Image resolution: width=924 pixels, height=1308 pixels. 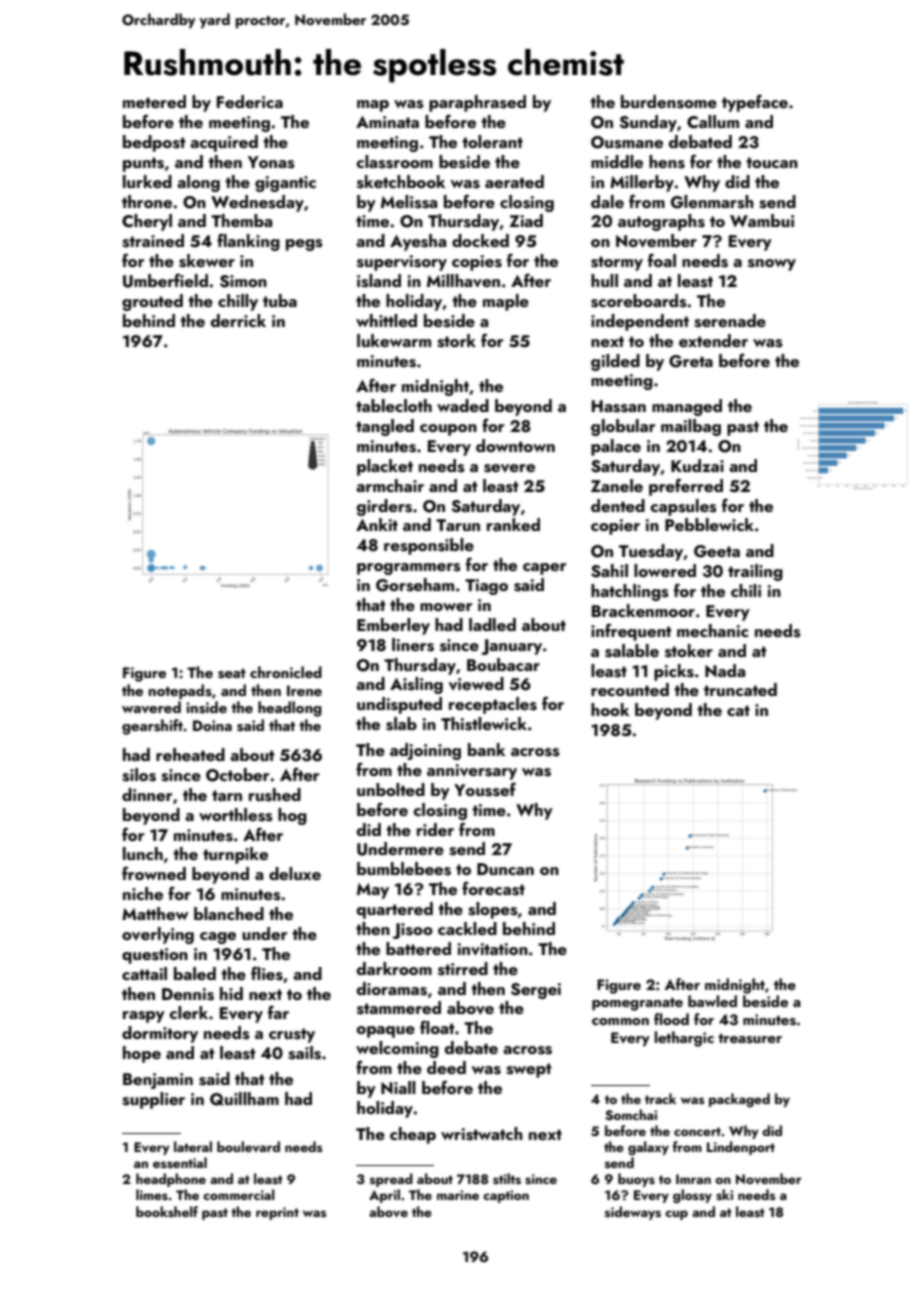 I want to click on seat, so click(x=232, y=674).
